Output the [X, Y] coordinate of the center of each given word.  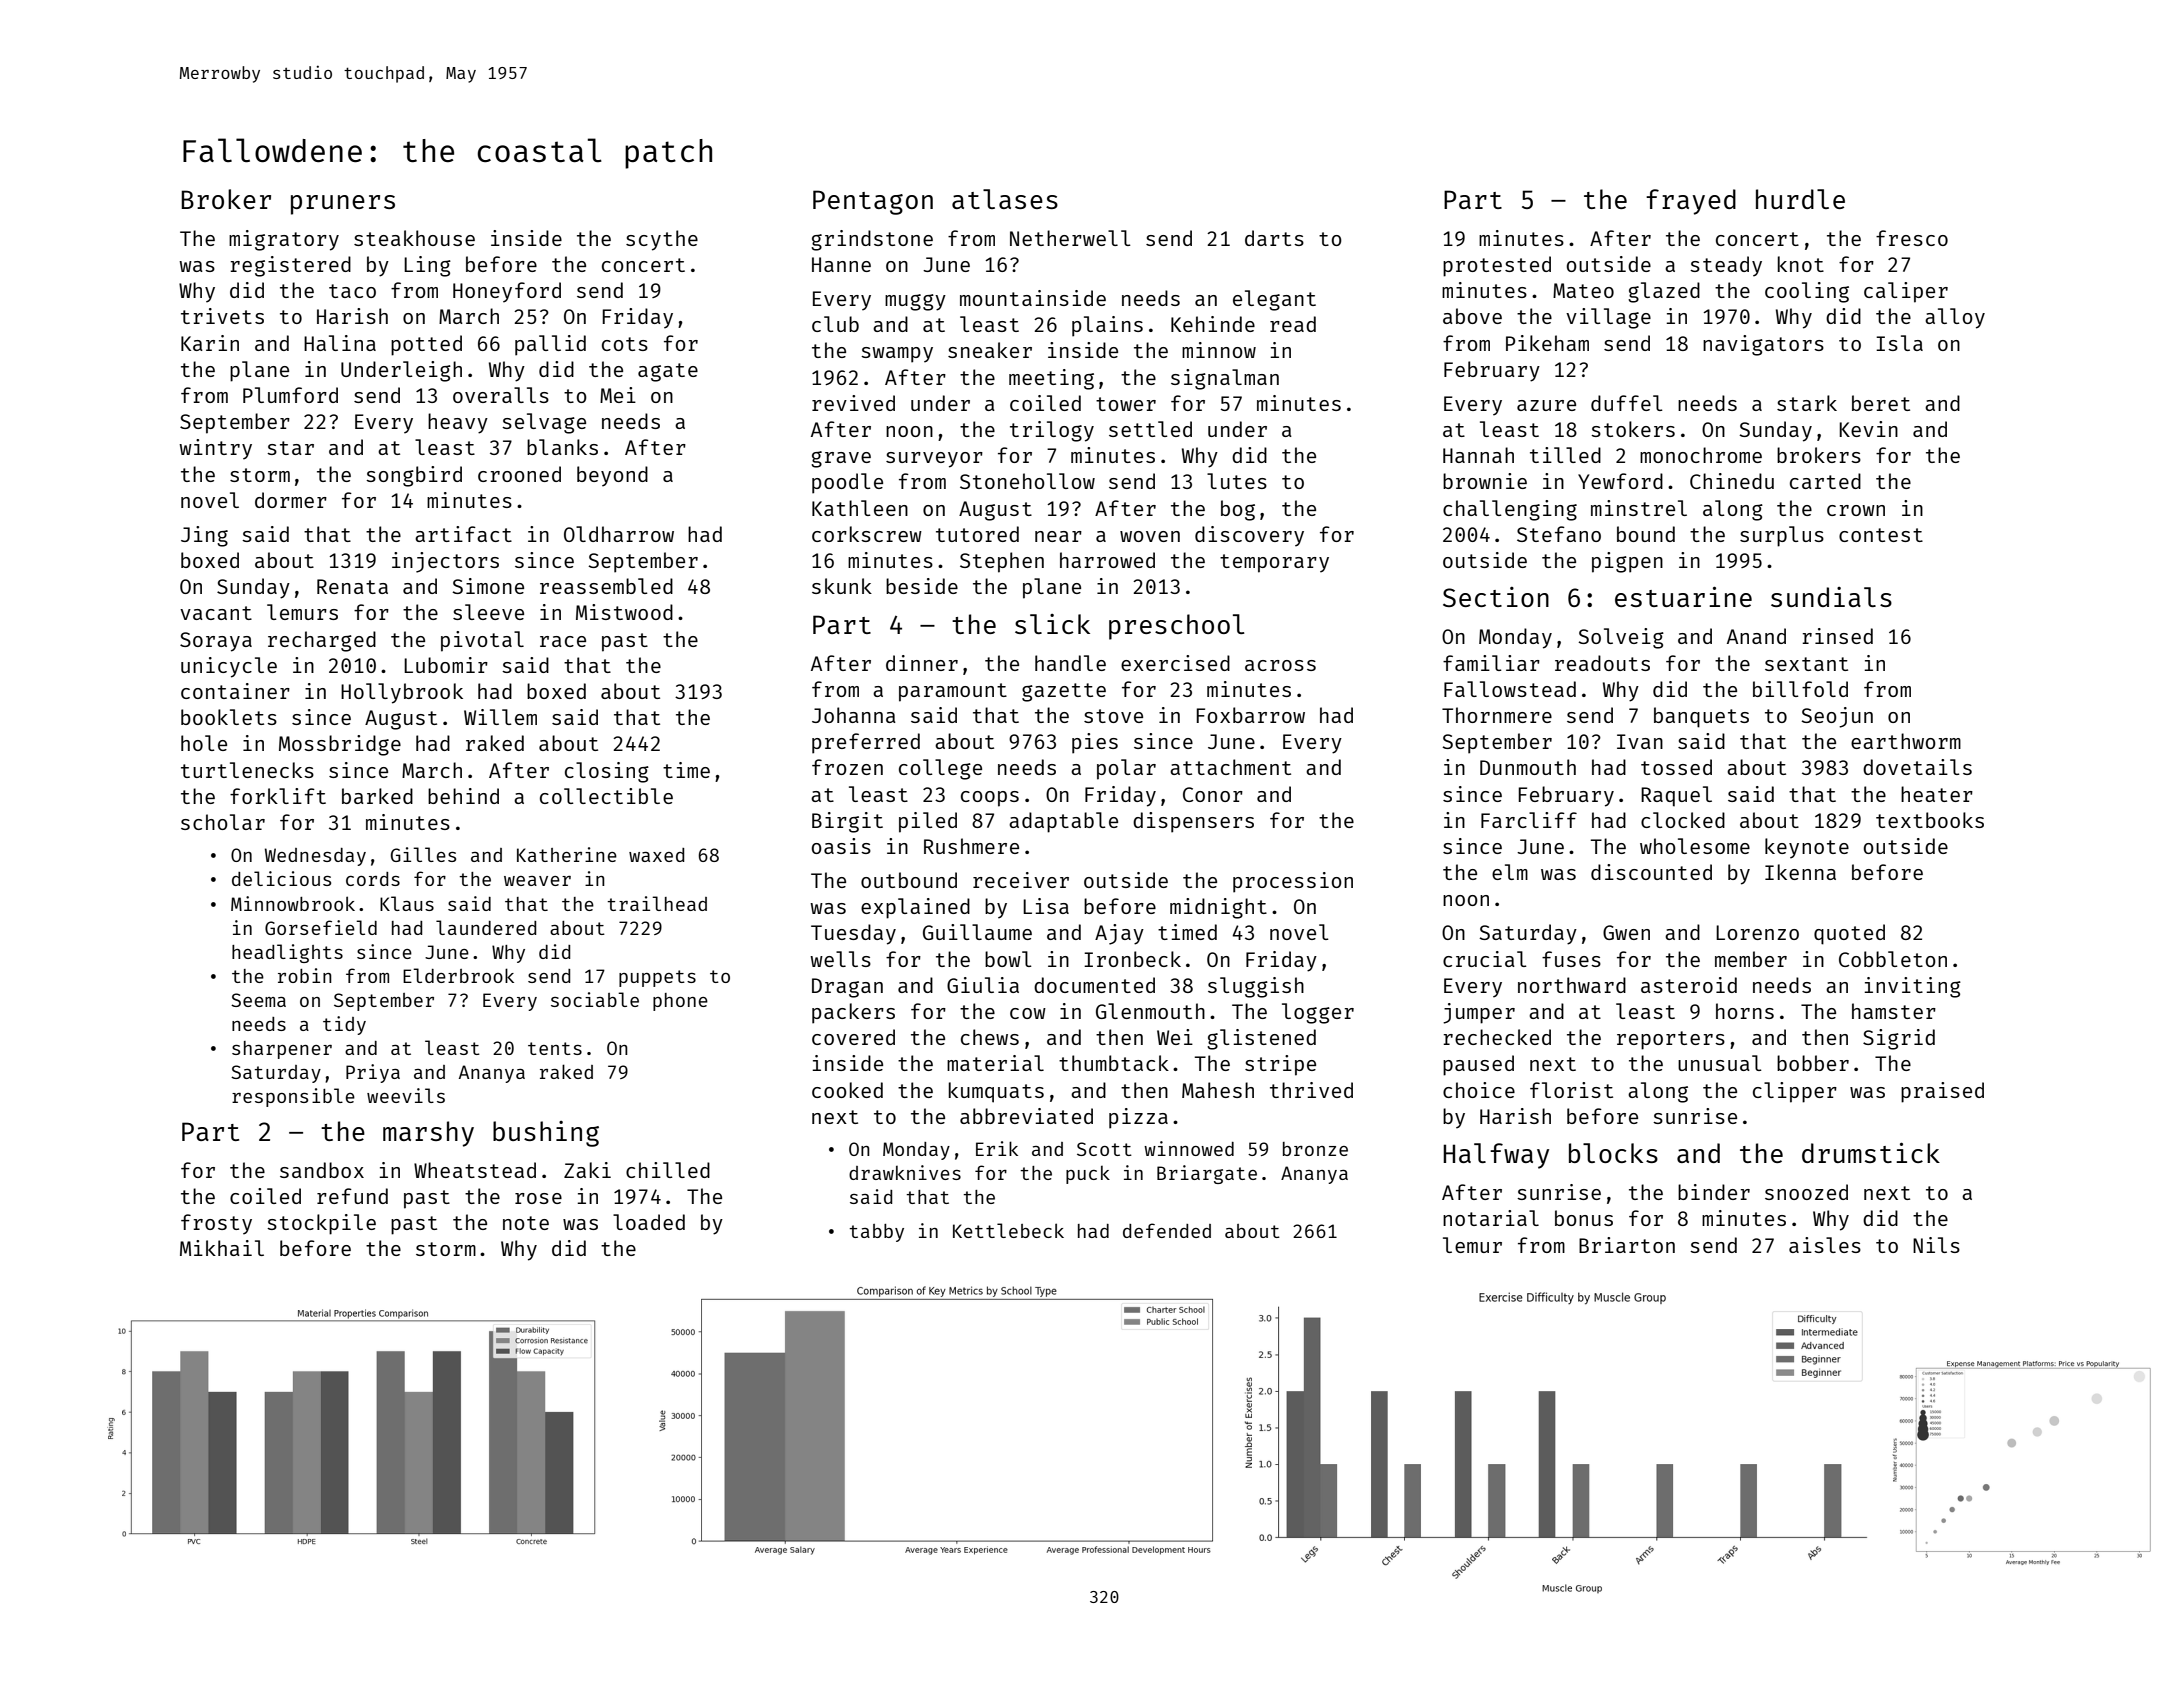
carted [1825, 481]
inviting [1912, 987]
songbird [414, 476]
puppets [657, 978]
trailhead [657, 903]
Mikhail [222, 1248]
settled [1150, 429]
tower [1126, 404]
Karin [210, 343]
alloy [1955, 318]
